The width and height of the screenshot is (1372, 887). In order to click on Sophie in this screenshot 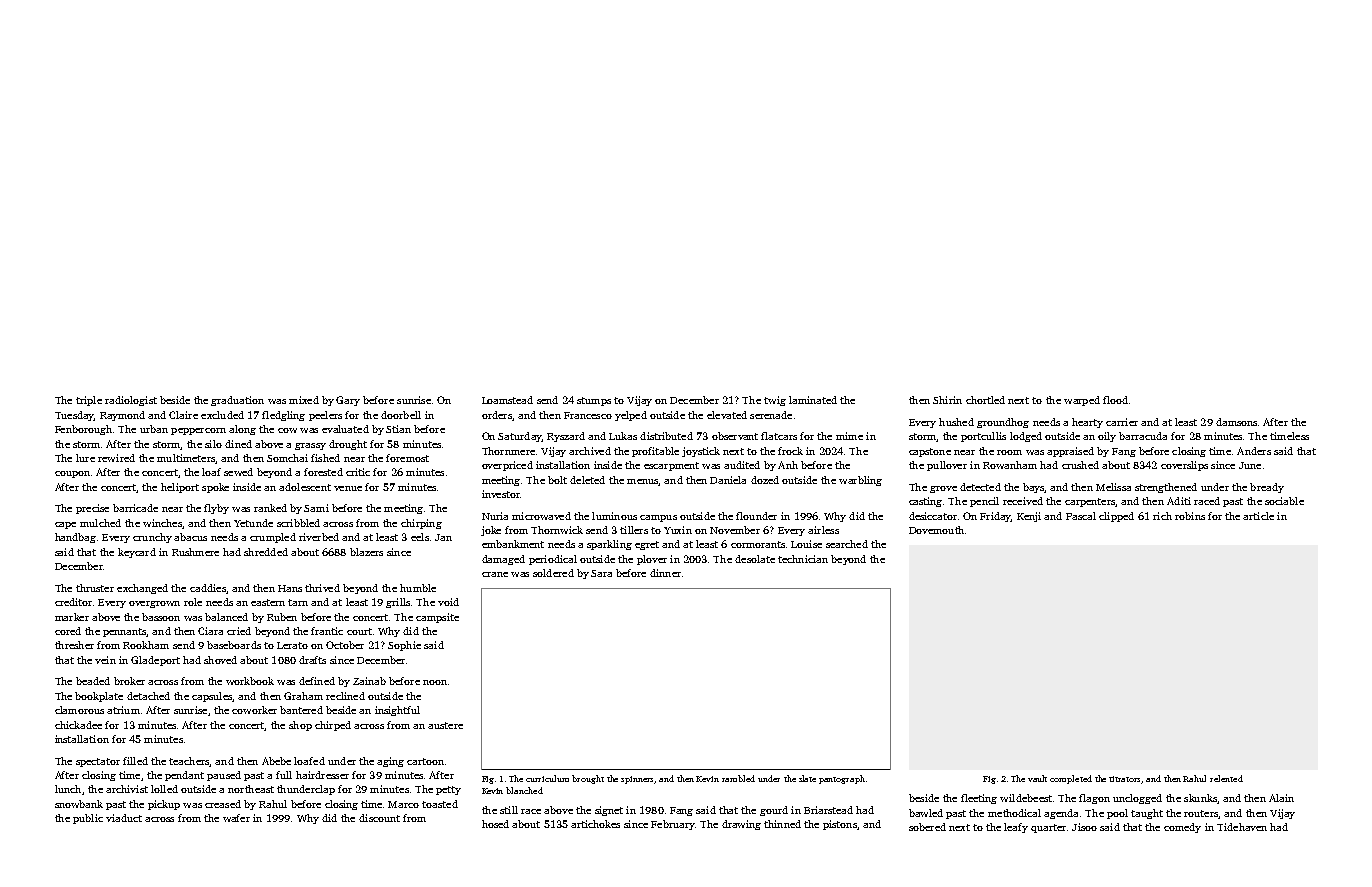, I will do `click(404, 646)`.
